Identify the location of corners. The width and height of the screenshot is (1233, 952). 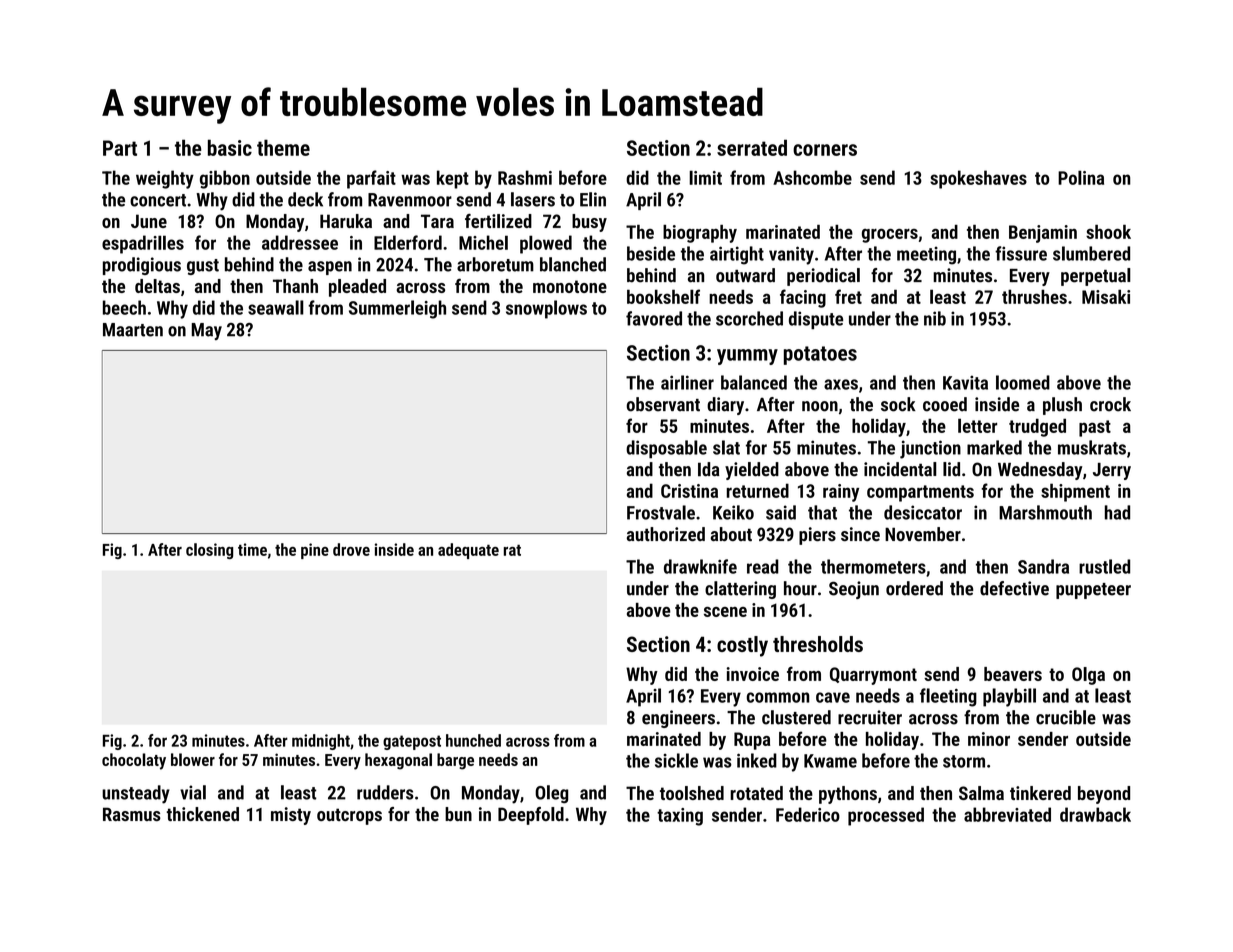
(825, 150).
